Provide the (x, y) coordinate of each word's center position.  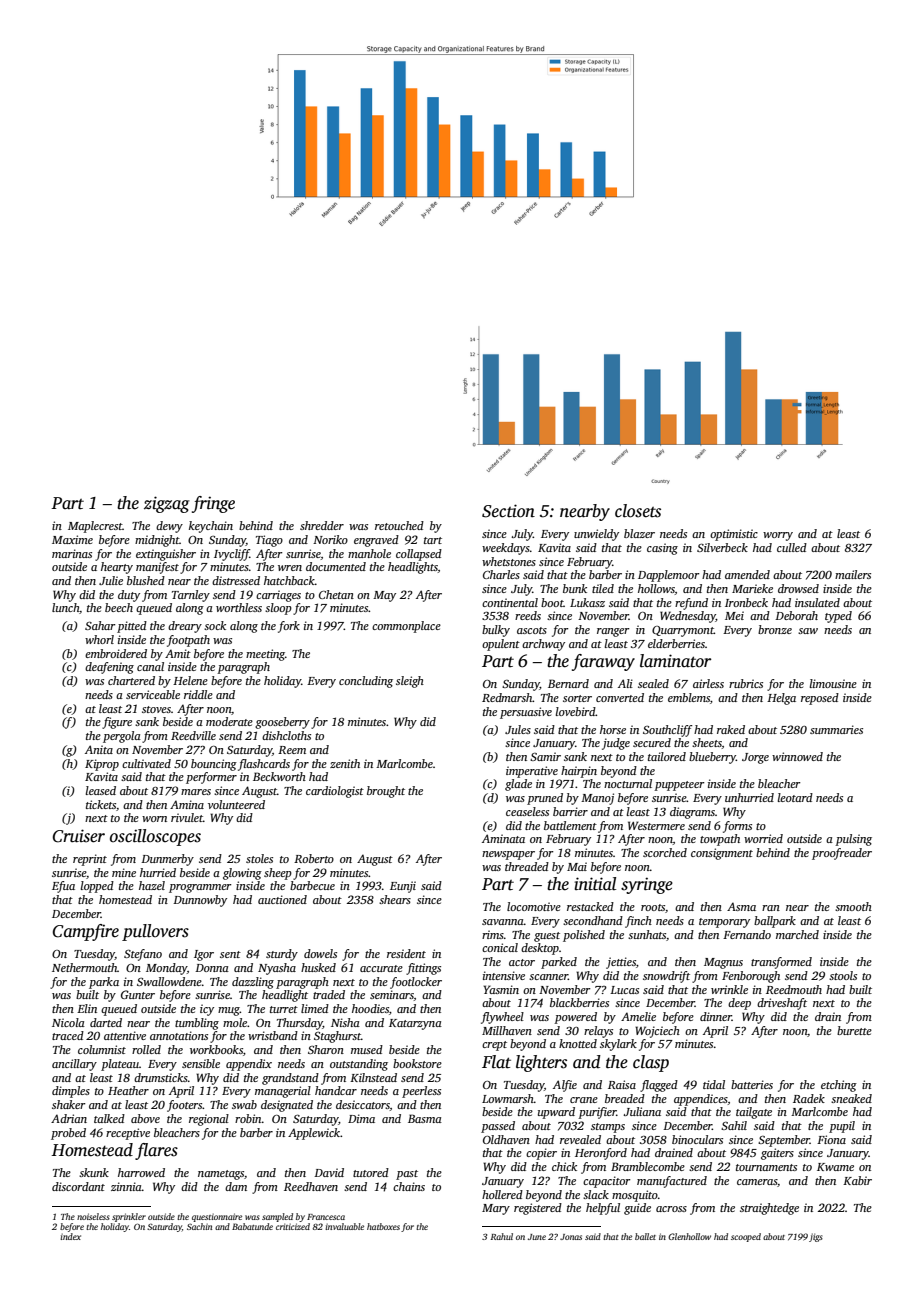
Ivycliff (232, 555)
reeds (528, 615)
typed (838, 617)
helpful (603, 1209)
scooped (746, 1237)
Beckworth (279, 776)
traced (68, 1035)
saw (808, 631)
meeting (265, 655)
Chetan (336, 594)
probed (68, 1134)
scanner (548, 977)
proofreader (842, 854)
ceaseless (527, 811)
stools (843, 975)
